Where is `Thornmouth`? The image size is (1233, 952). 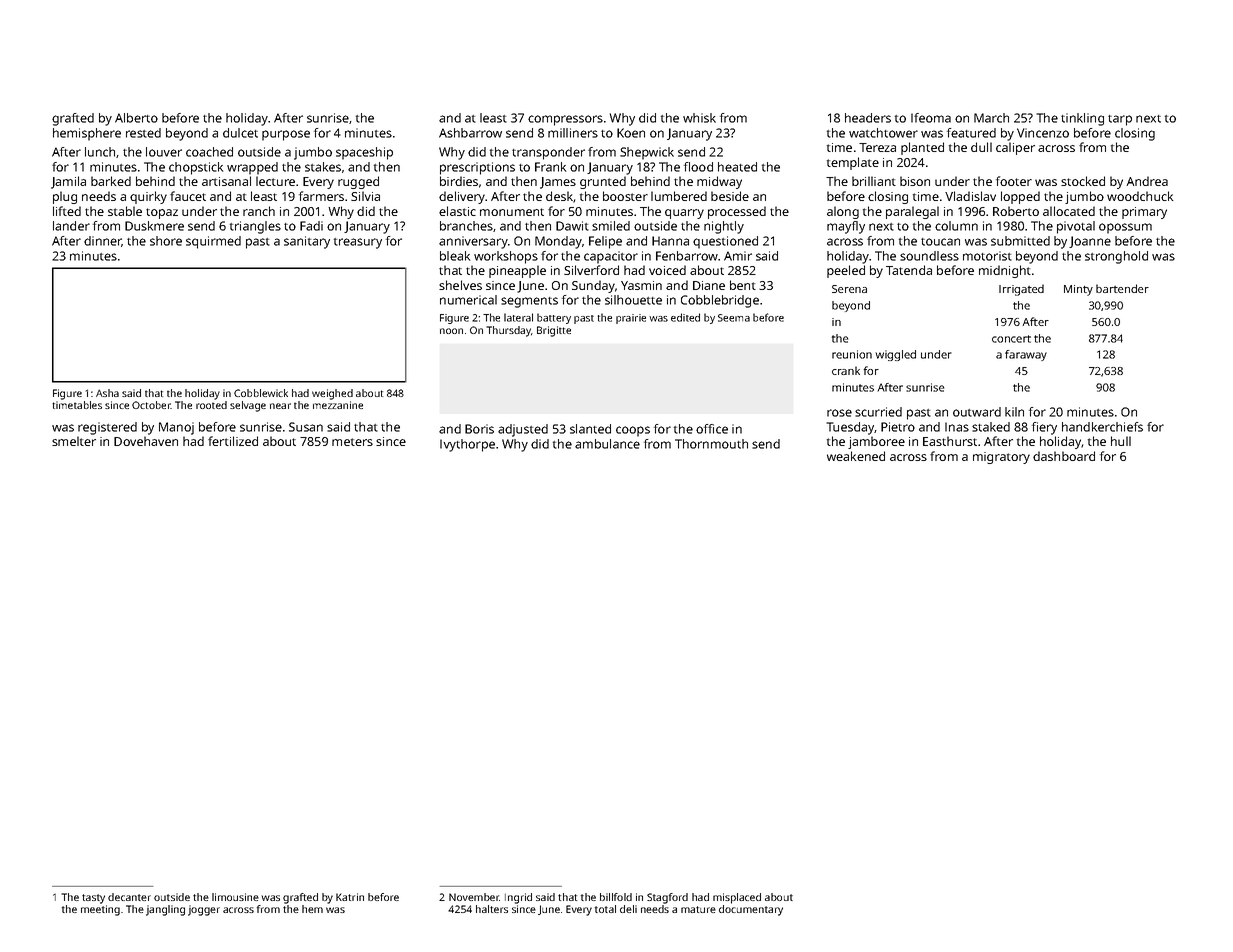
Thornmouth is located at coordinates (711, 444).
